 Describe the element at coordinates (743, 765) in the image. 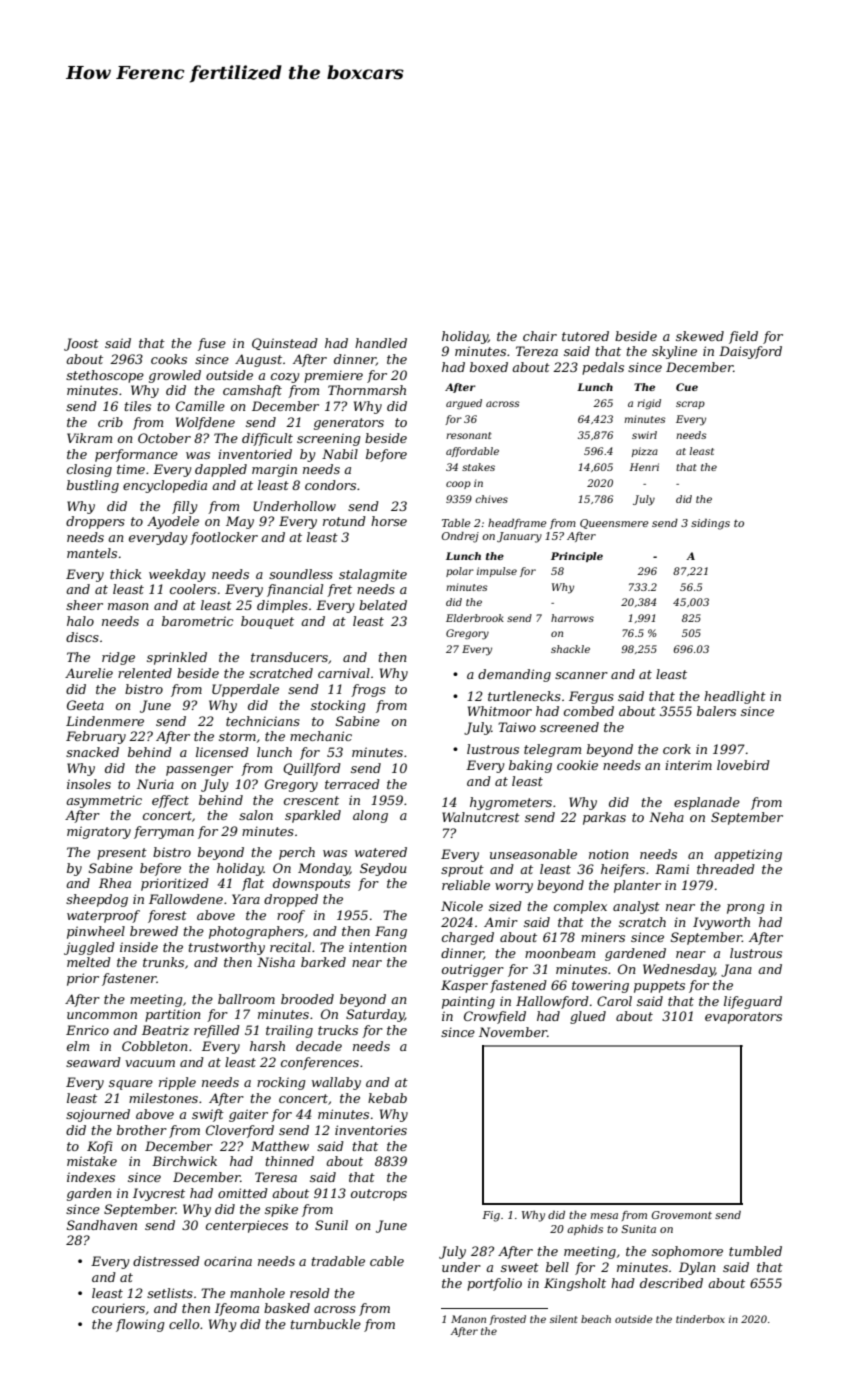

I see `lovebird` at that location.
